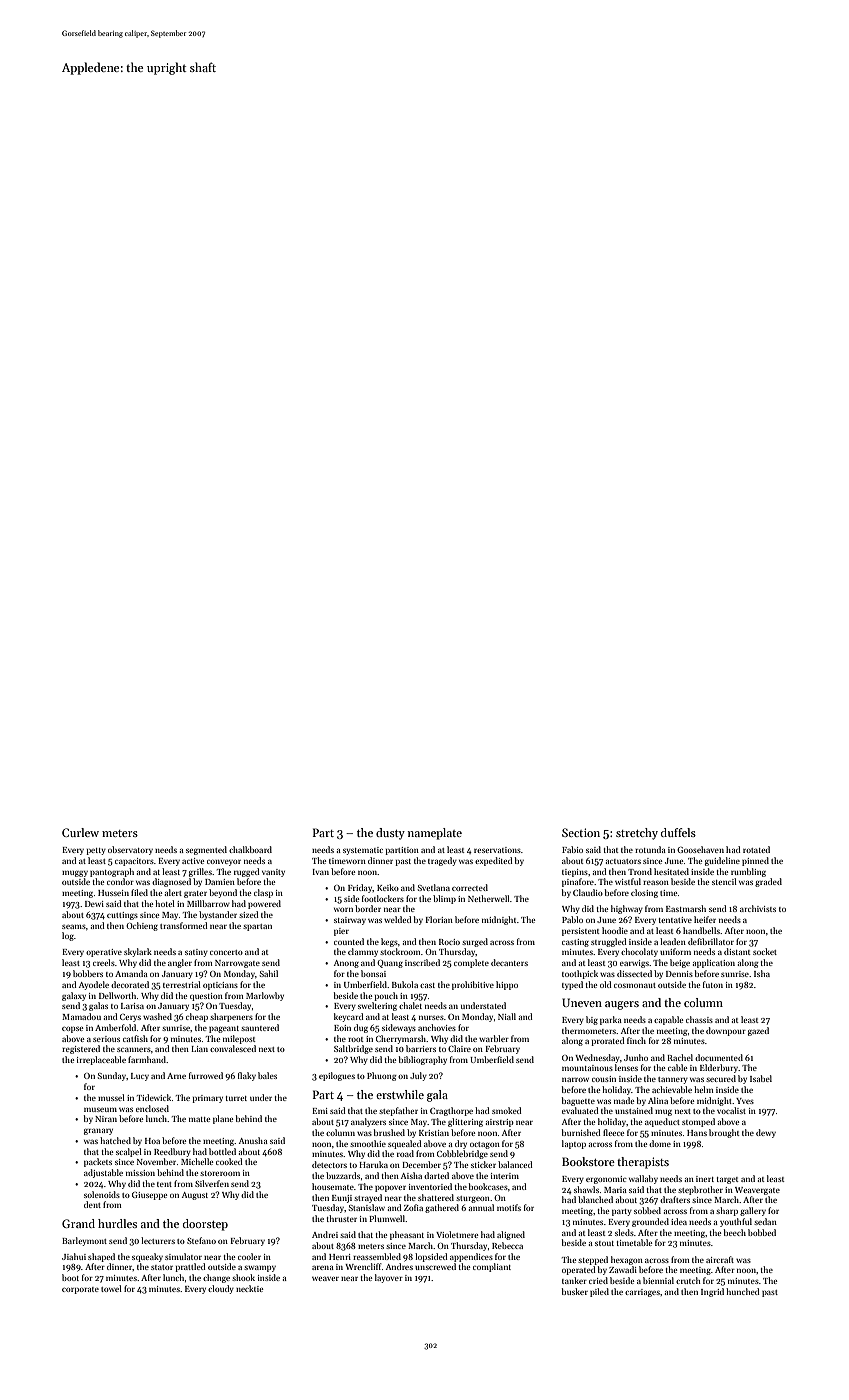 The width and height of the page is (849, 1400). What do you see at coordinates (724, 1133) in the page?
I see `brought` at bounding box center [724, 1133].
